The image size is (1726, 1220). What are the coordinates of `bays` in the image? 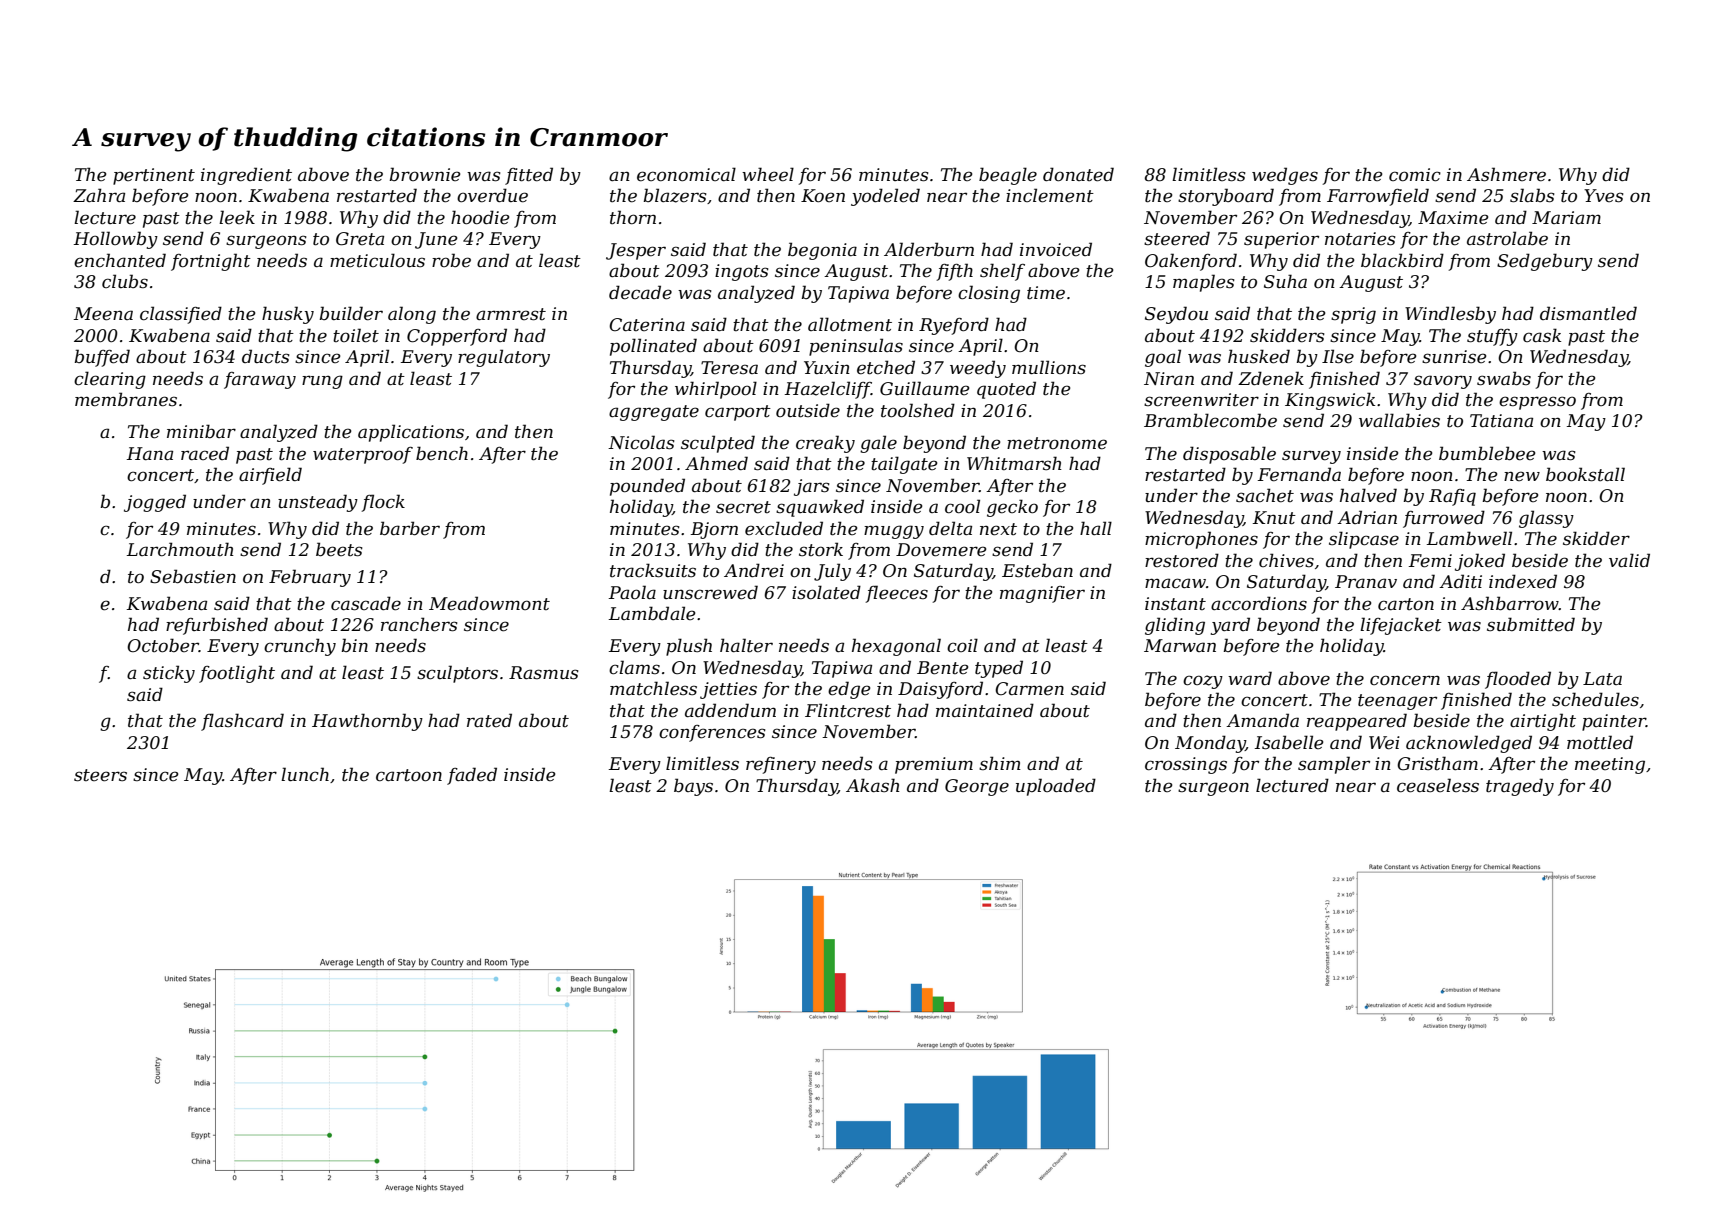 It's located at (693, 787).
